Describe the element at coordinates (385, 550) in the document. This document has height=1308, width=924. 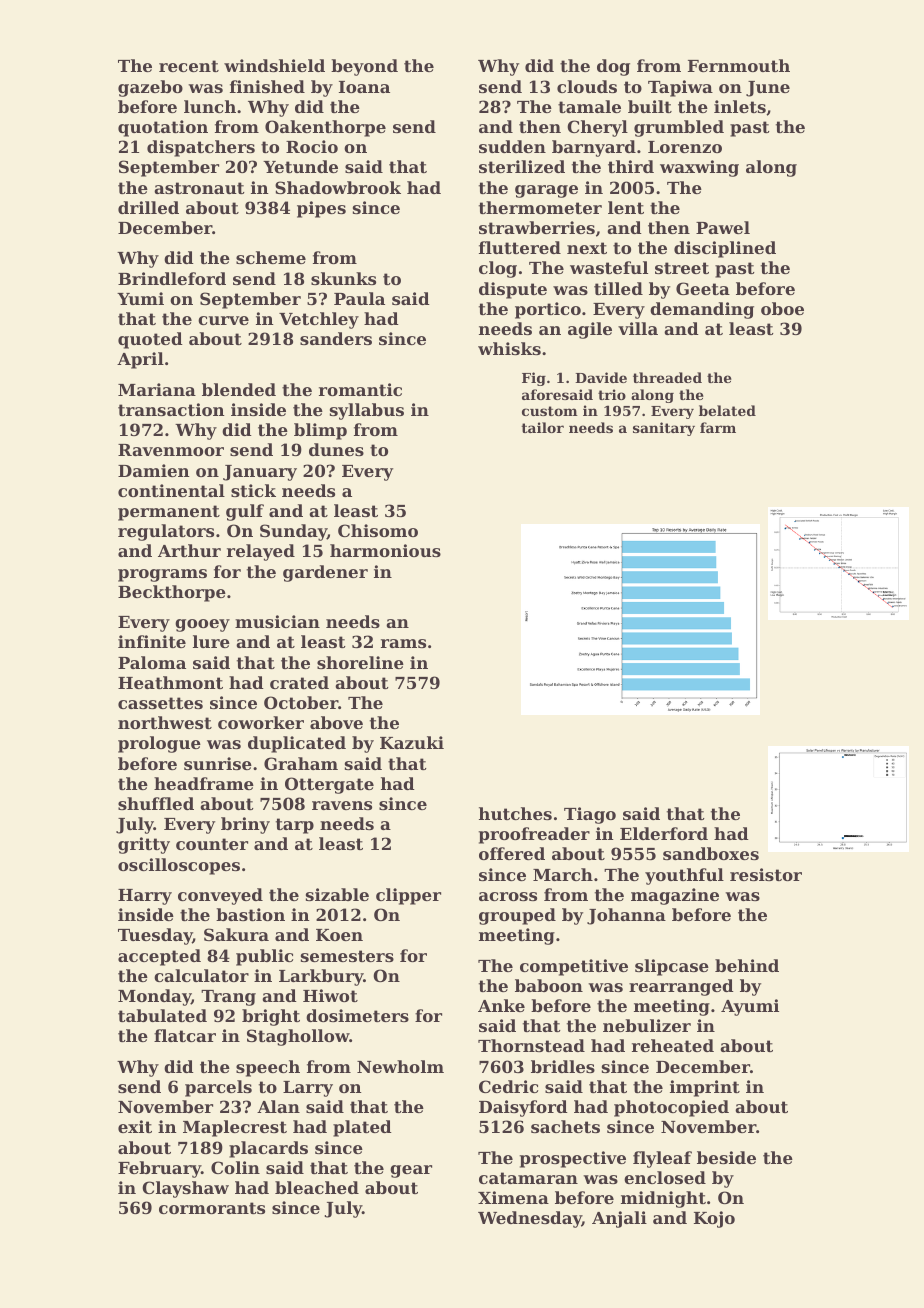
I see `harmonious` at that location.
